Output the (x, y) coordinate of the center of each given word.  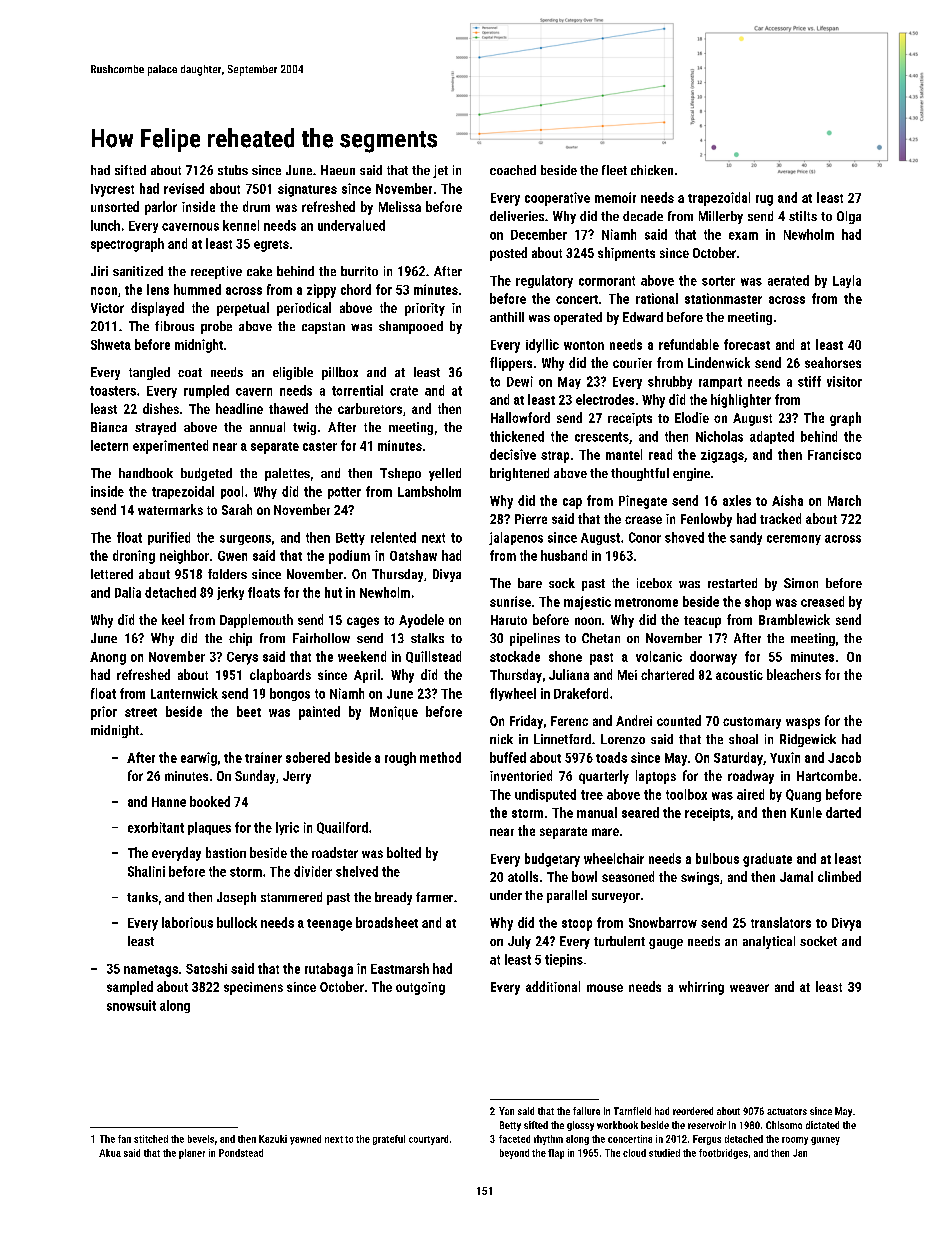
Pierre (531, 519)
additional (553, 986)
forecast (747, 344)
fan (124, 1139)
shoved (684, 537)
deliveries (517, 216)
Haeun (338, 170)
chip (240, 639)
